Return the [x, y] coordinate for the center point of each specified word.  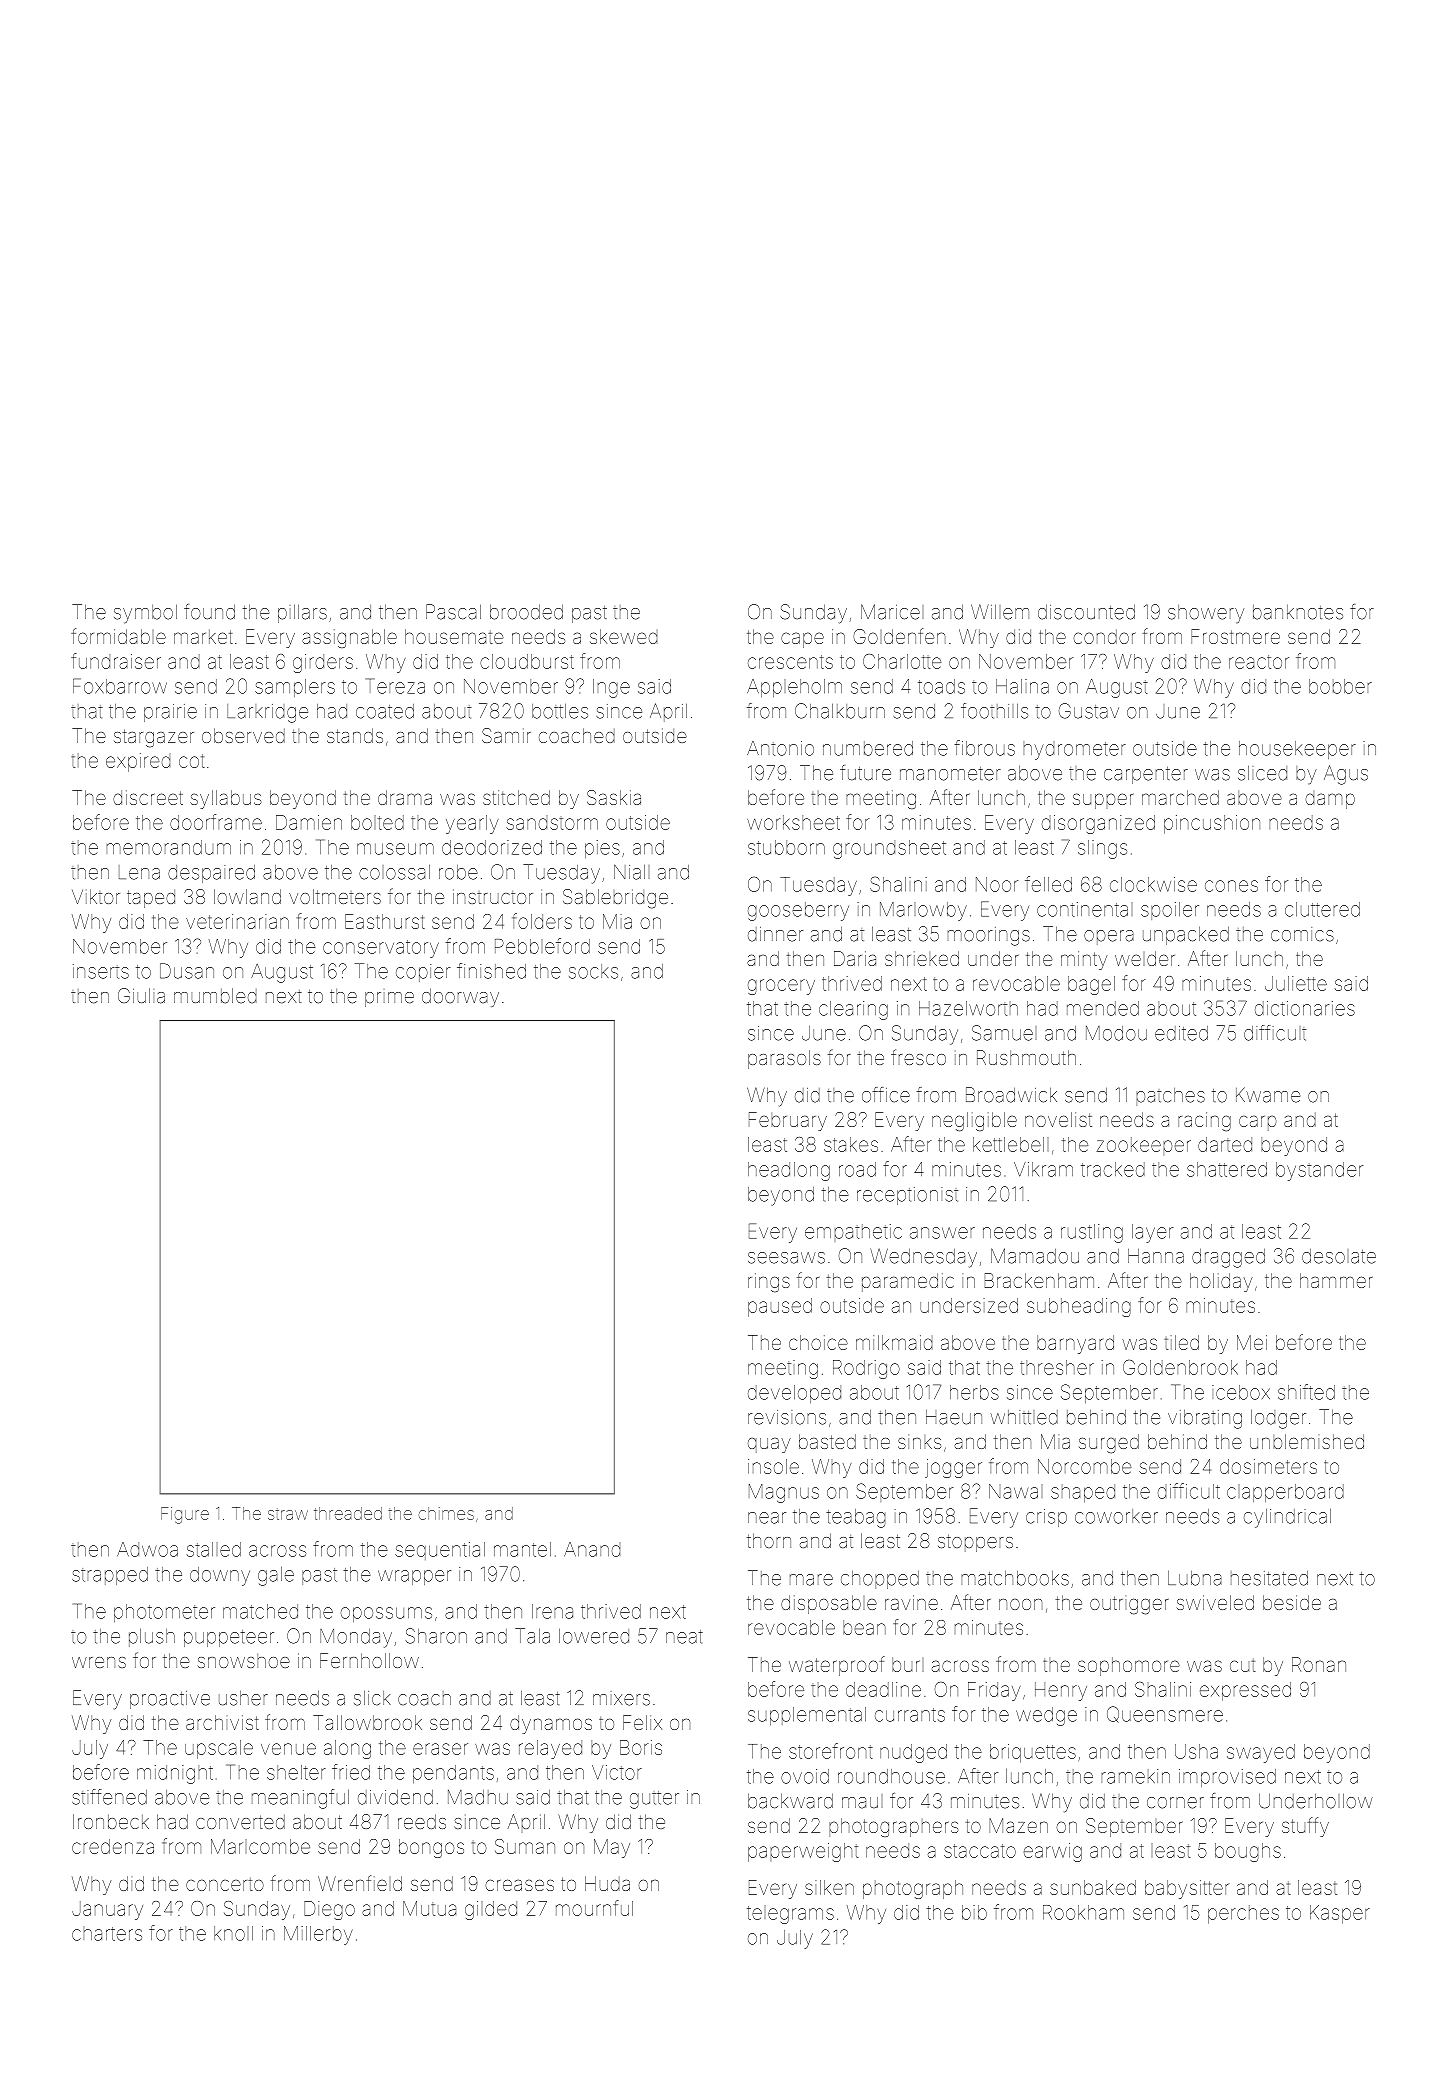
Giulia [141, 996]
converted [240, 1821]
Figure [185, 1515]
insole [773, 1466]
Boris [641, 1747]
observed [243, 735]
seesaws [786, 1258]
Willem [1000, 612]
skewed [623, 636]
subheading [1079, 1307]
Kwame [1268, 1095]
